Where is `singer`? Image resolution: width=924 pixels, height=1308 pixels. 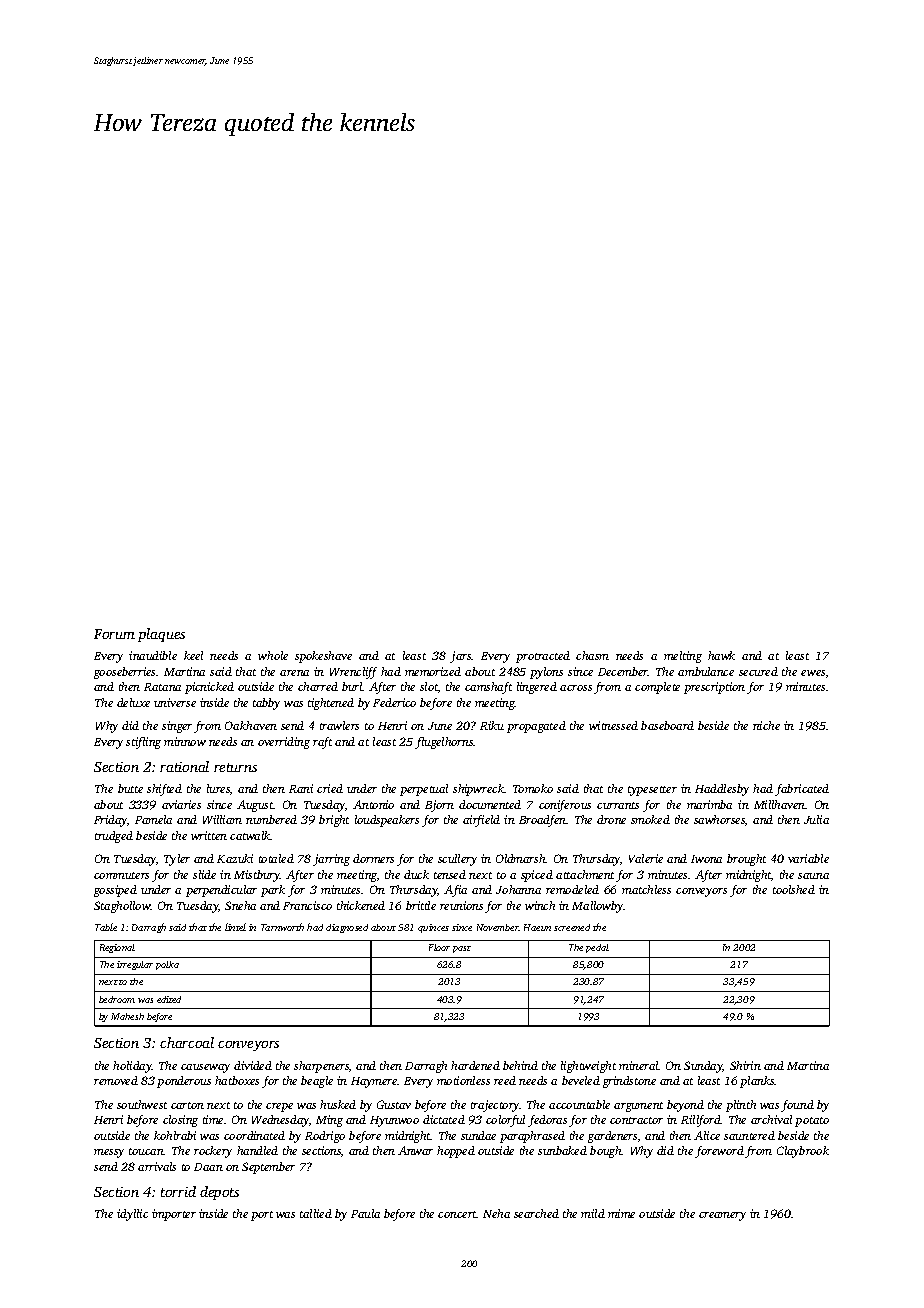 singer is located at coordinates (177, 727).
